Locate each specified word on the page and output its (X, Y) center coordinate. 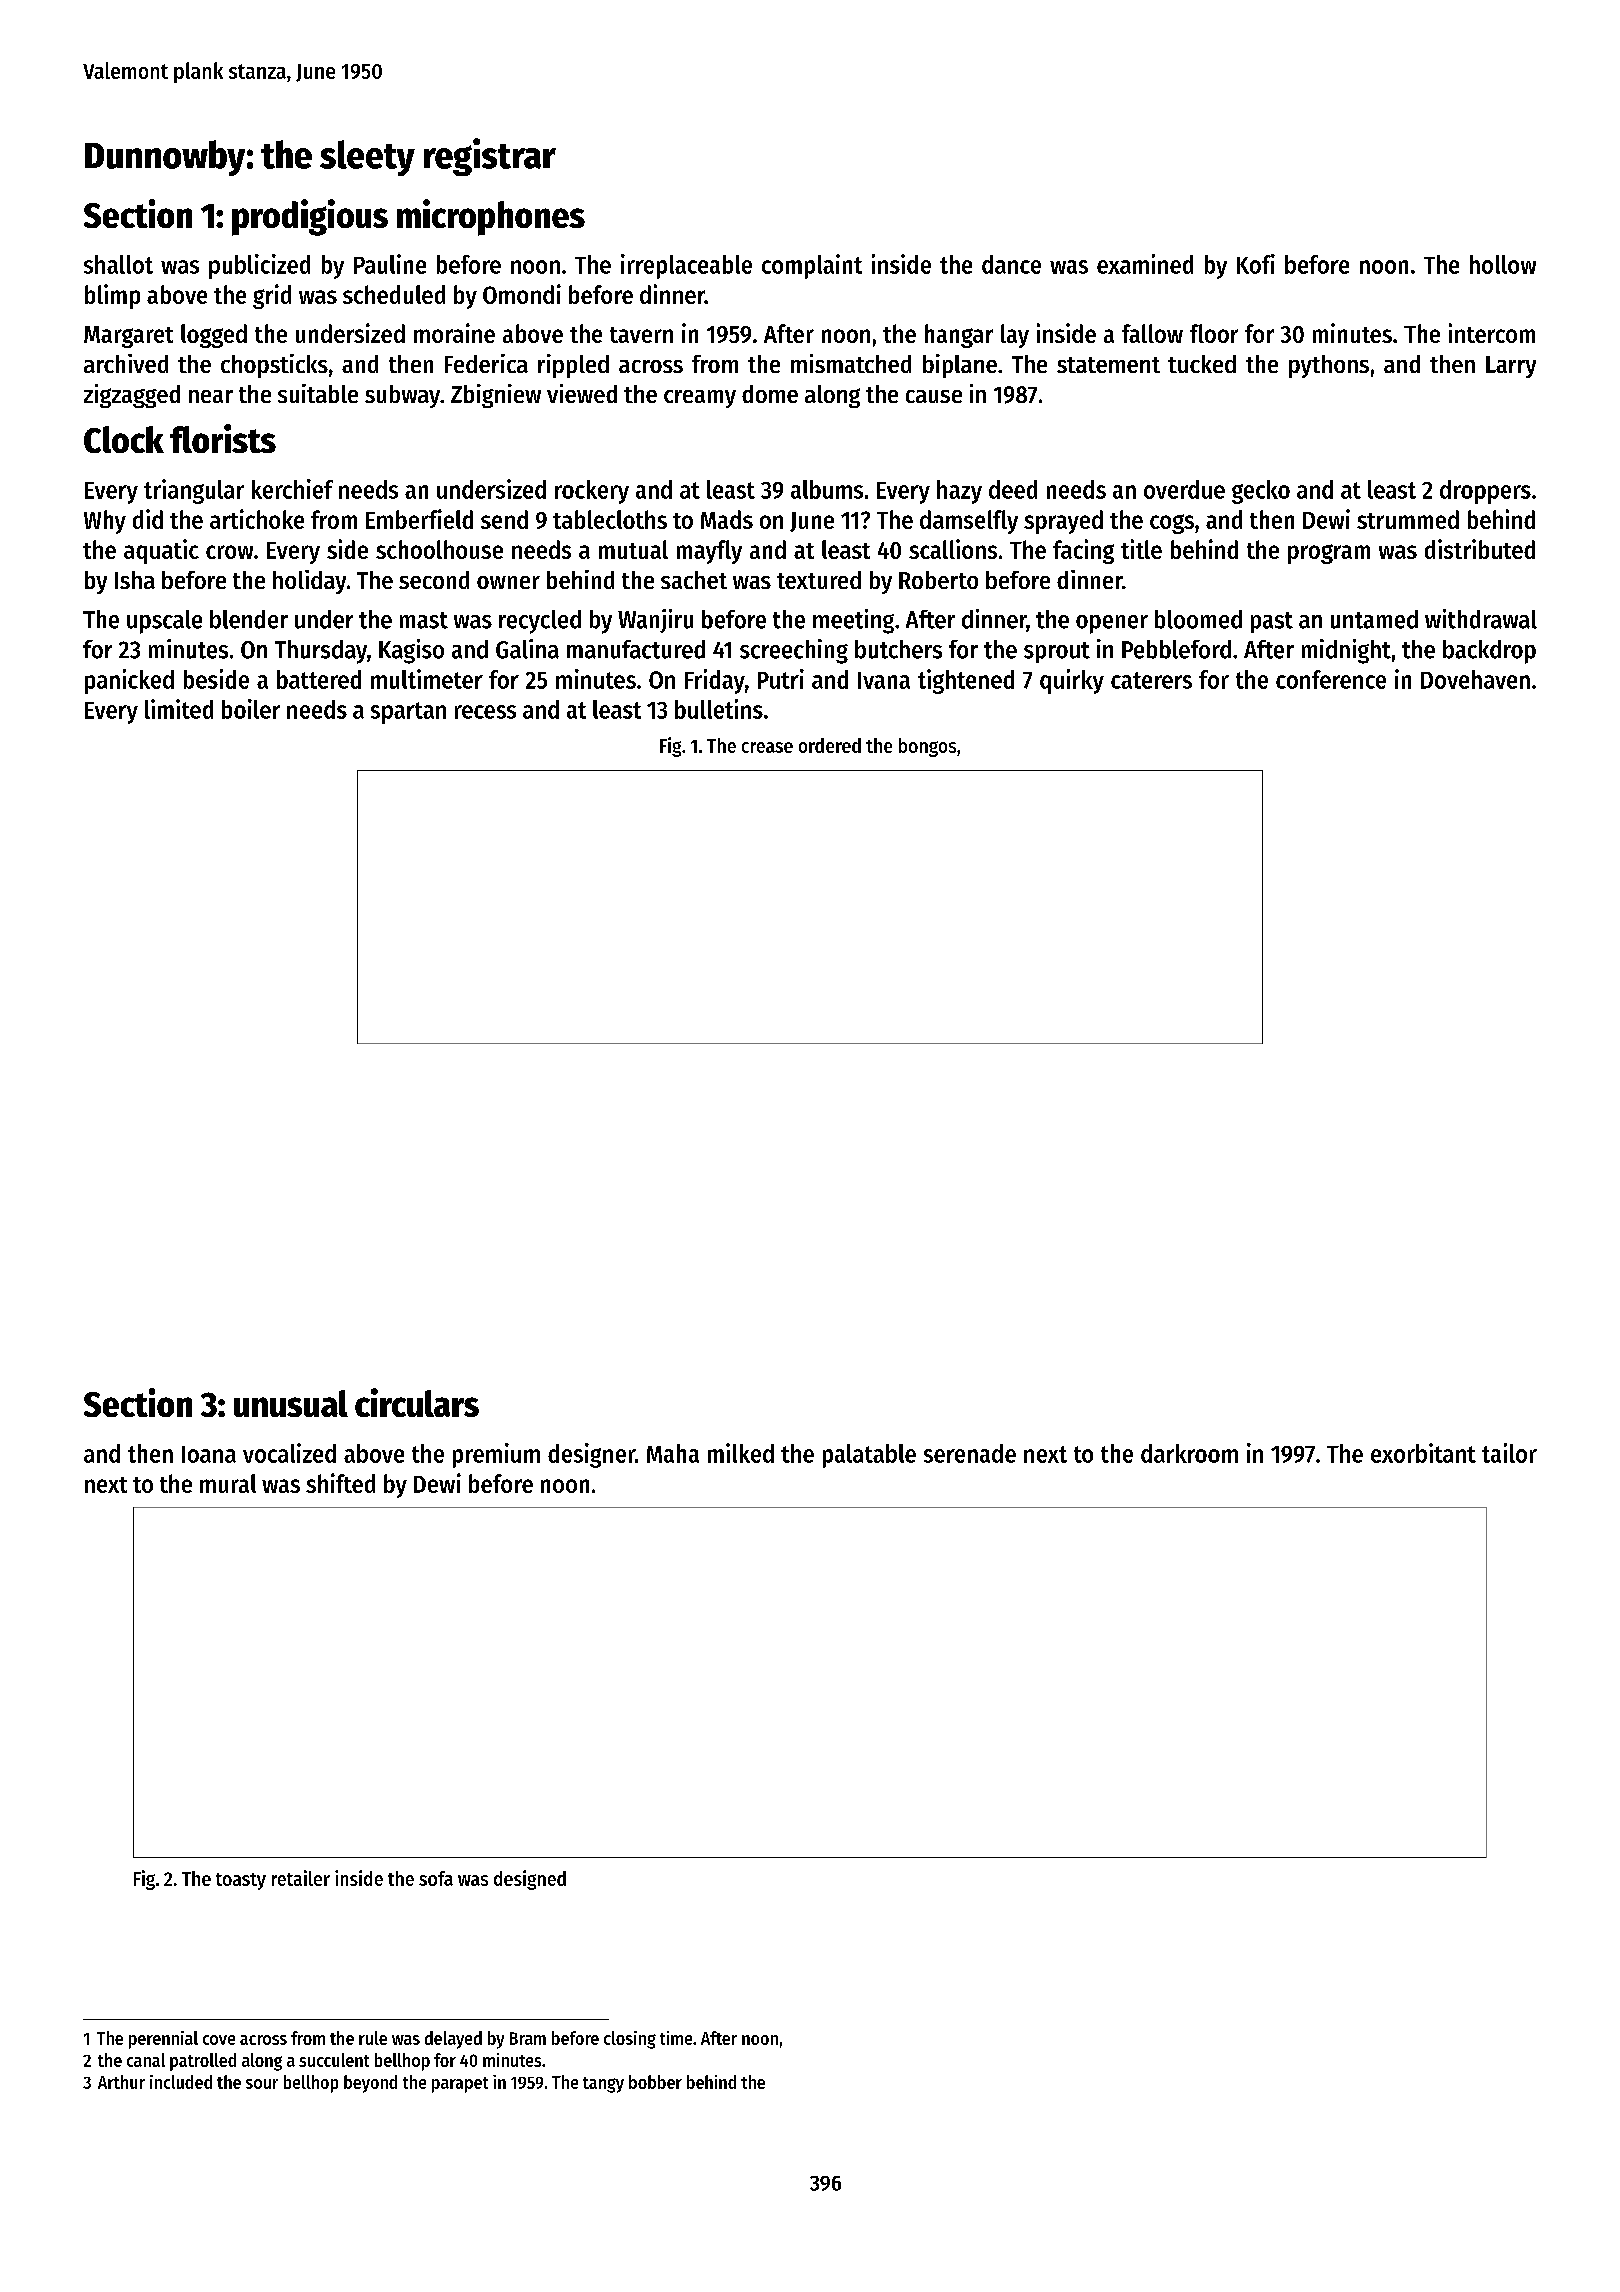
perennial (163, 2040)
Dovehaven (1475, 679)
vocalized (289, 1453)
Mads (727, 519)
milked (741, 1453)
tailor (1509, 1453)
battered (319, 679)
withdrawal (1481, 619)
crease (767, 747)
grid (272, 296)
